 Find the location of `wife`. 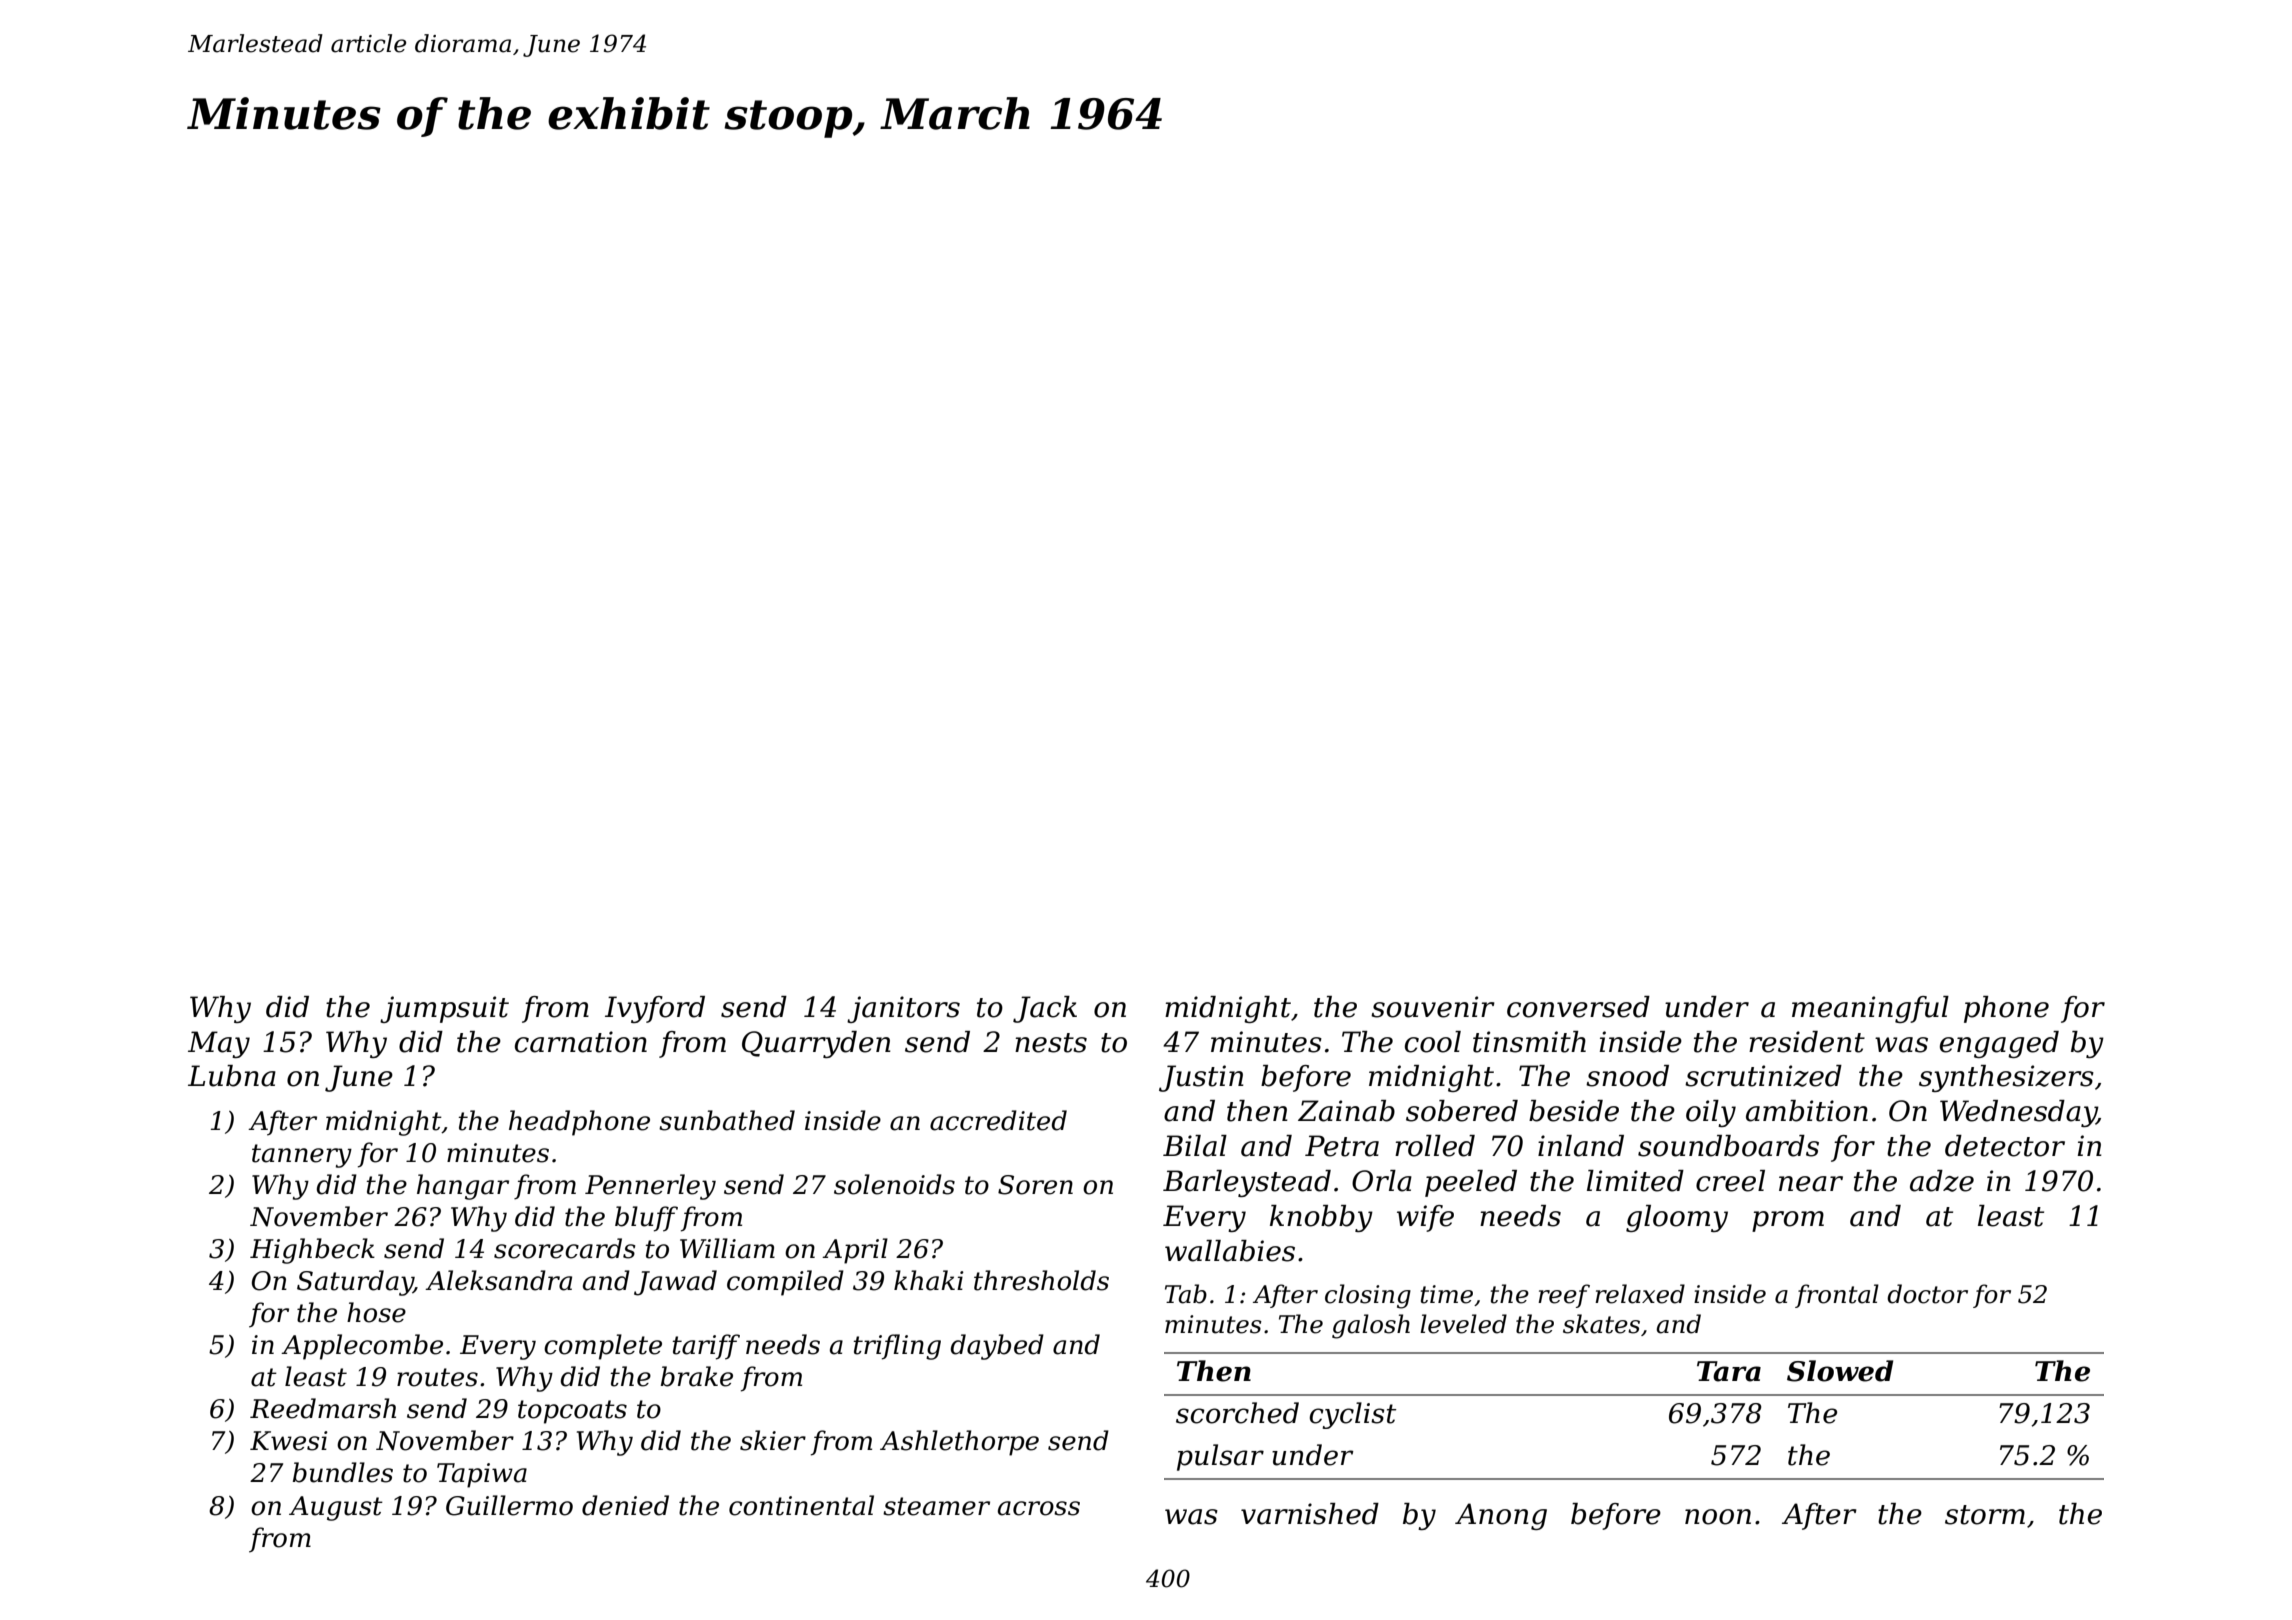

wife is located at coordinates (1425, 1218).
